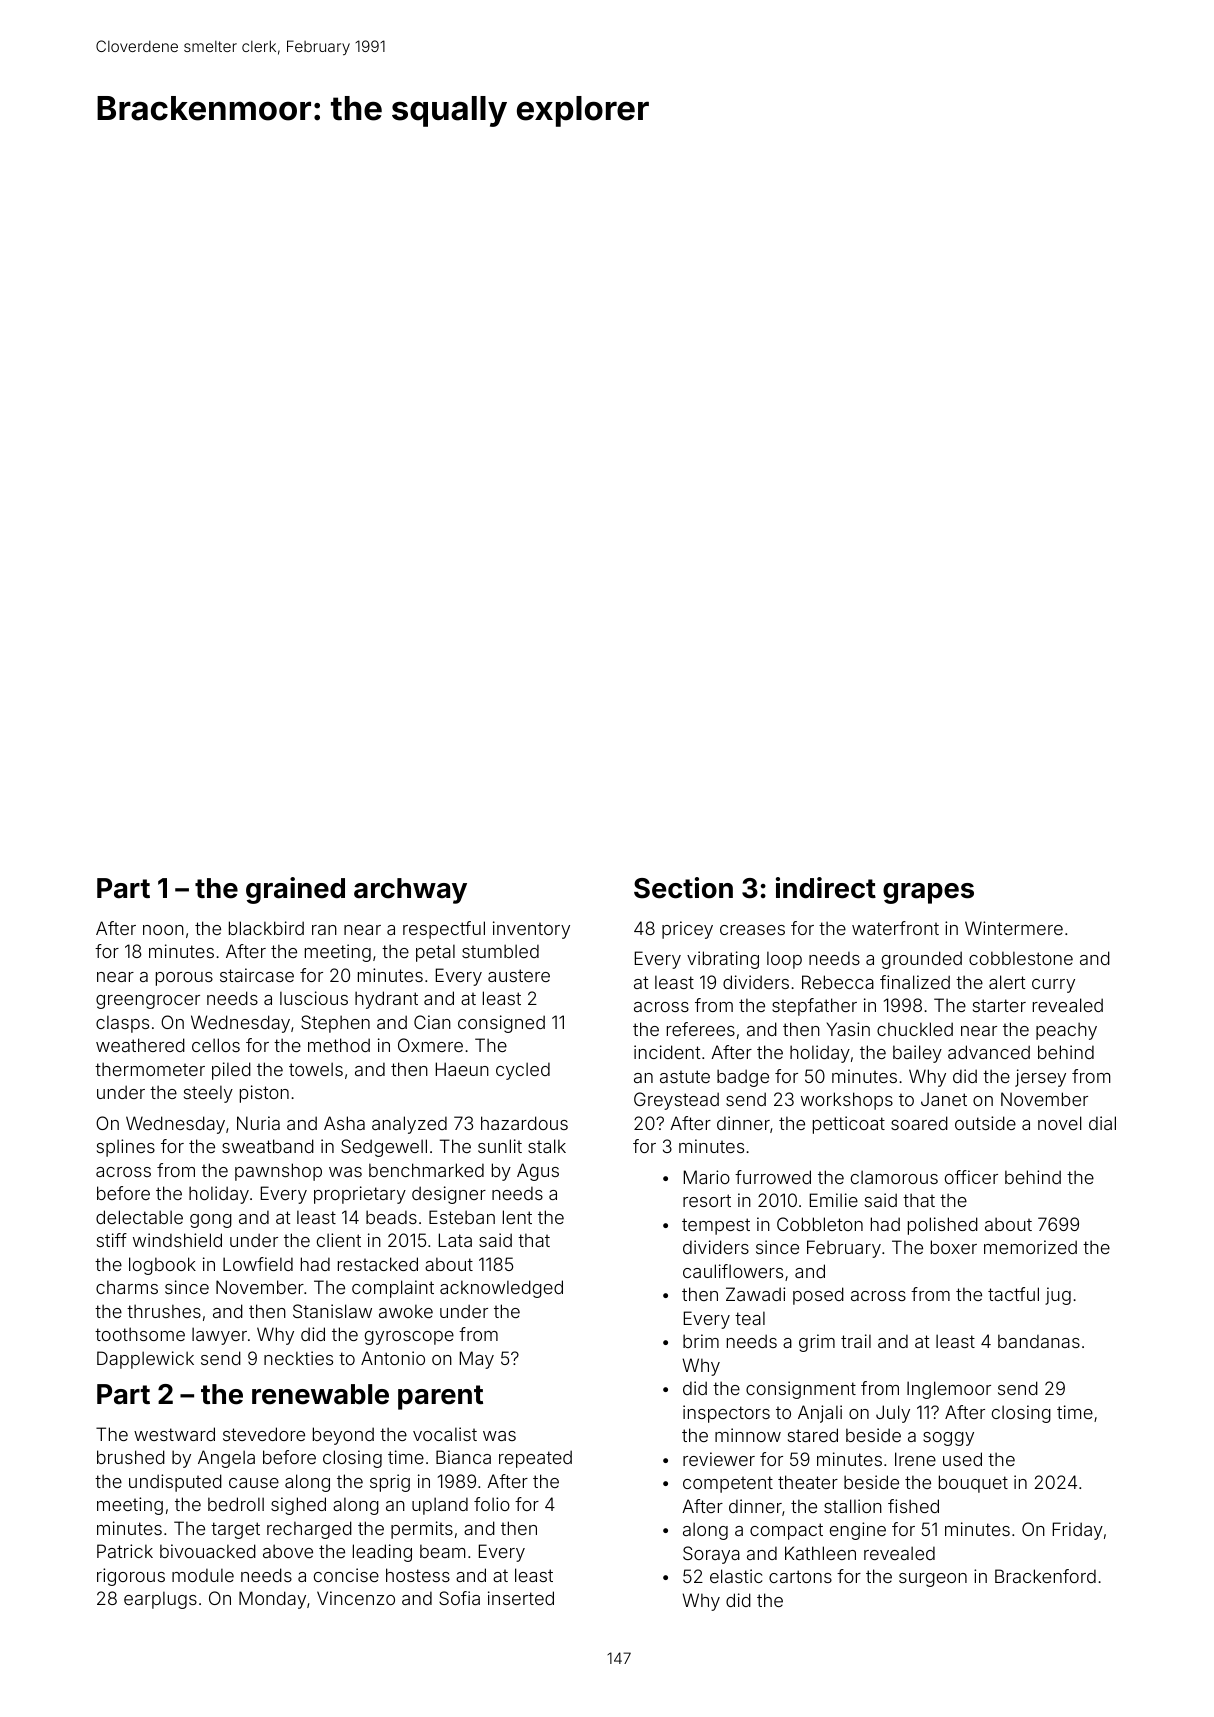 This document has width=1214, height=1717. What do you see at coordinates (954, 1247) in the document?
I see `boxer` at bounding box center [954, 1247].
